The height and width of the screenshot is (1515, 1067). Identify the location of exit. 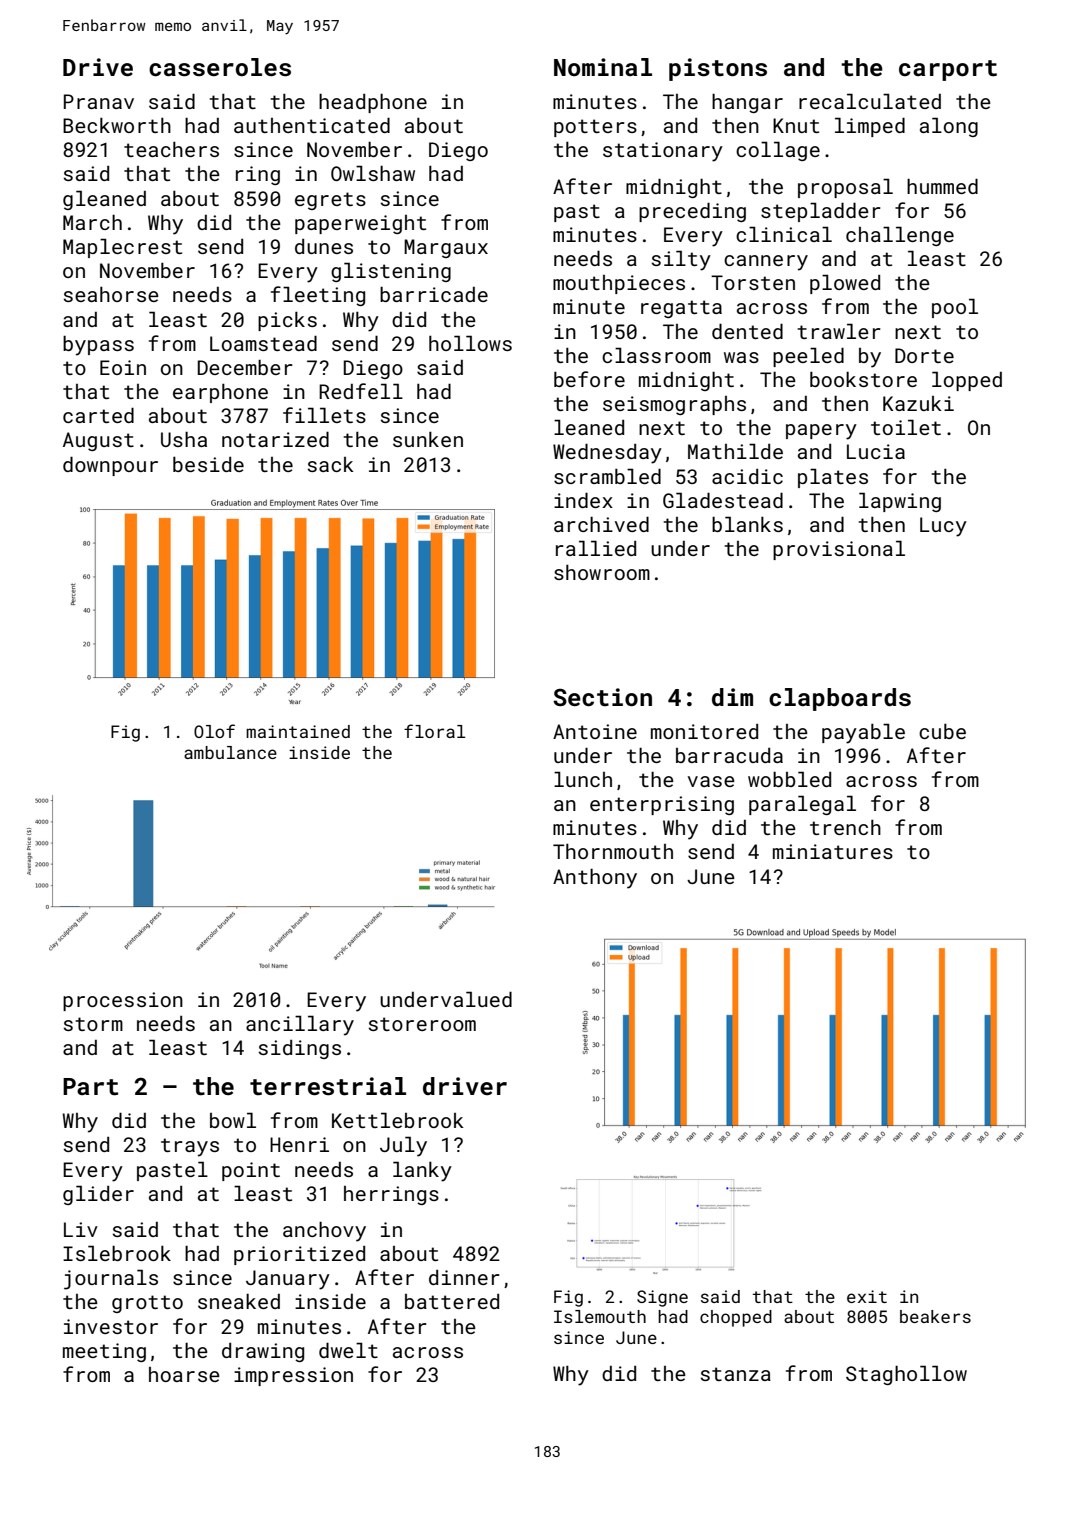
(867, 1296).
